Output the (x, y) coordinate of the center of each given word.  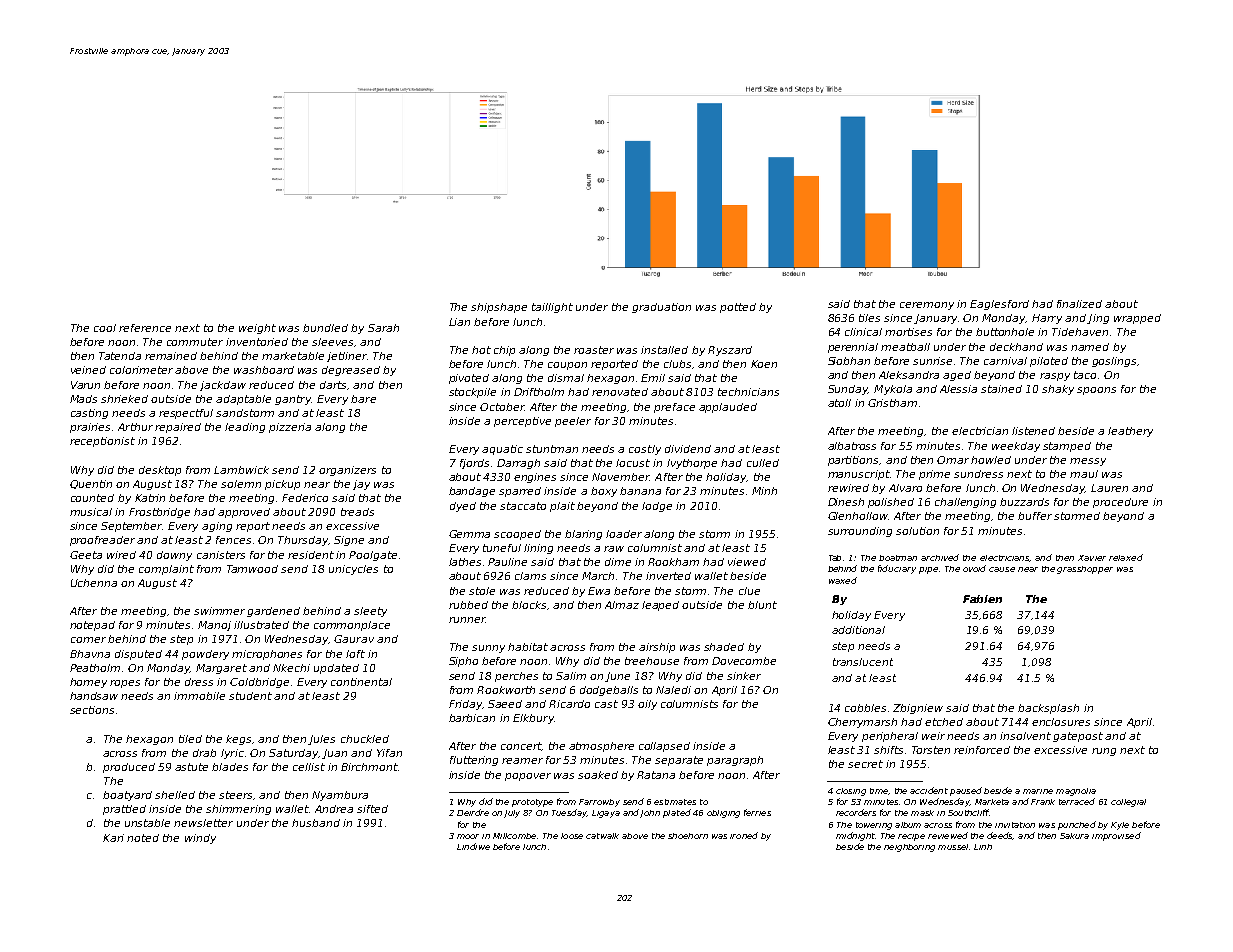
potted (738, 308)
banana (640, 491)
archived (940, 557)
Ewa (599, 591)
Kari (113, 838)
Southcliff (968, 812)
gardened (273, 612)
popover (528, 777)
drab (204, 753)
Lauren (1109, 488)
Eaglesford (999, 305)
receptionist (102, 442)
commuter (195, 342)
